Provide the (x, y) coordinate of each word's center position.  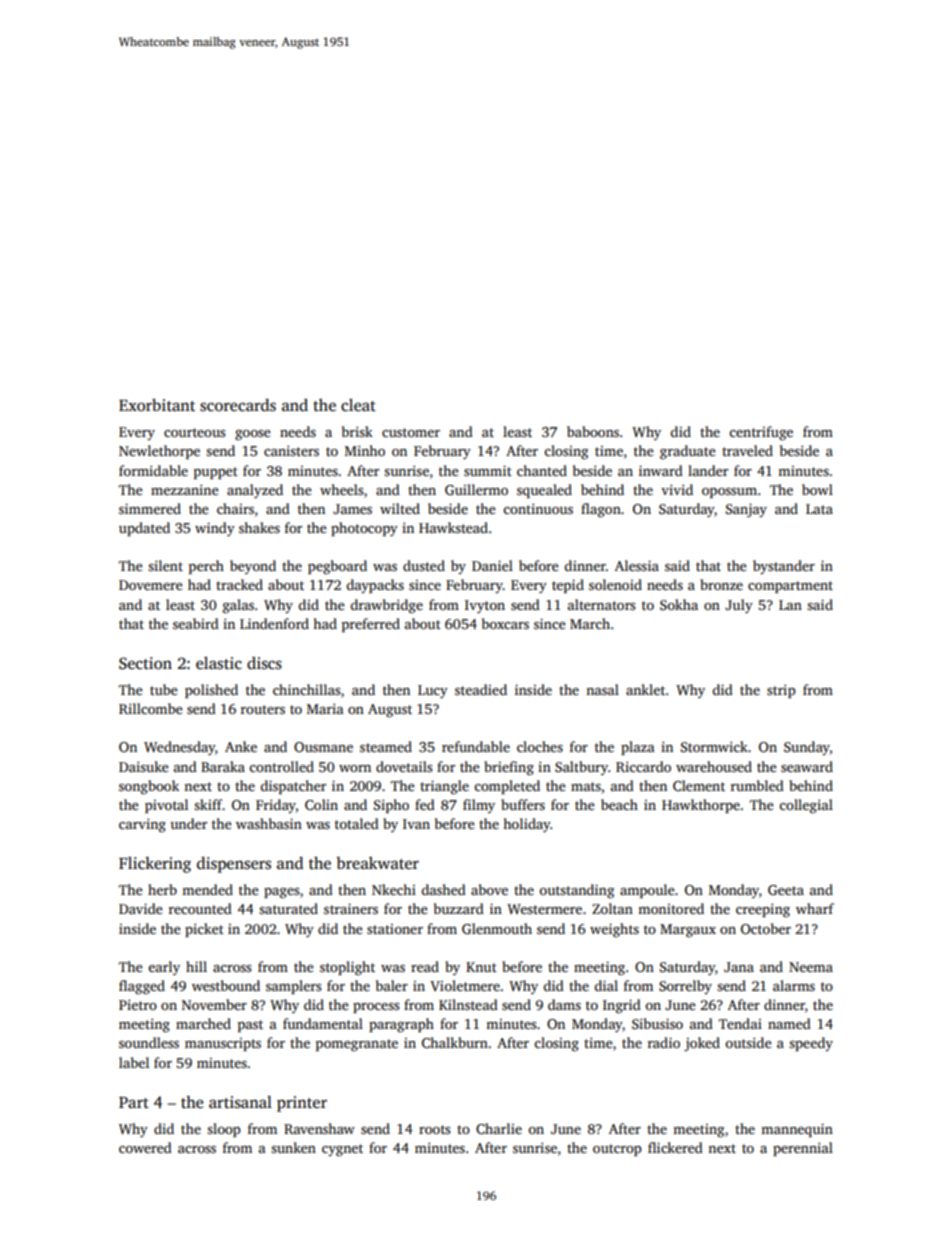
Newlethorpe (159, 452)
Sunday (807, 748)
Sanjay (746, 510)
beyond (253, 567)
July (739, 606)
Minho (365, 450)
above (489, 889)
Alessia (637, 565)
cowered (145, 1147)
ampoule (647, 891)
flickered (675, 1147)
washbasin (269, 823)
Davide (141, 908)
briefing (509, 768)
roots (434, 1129)
